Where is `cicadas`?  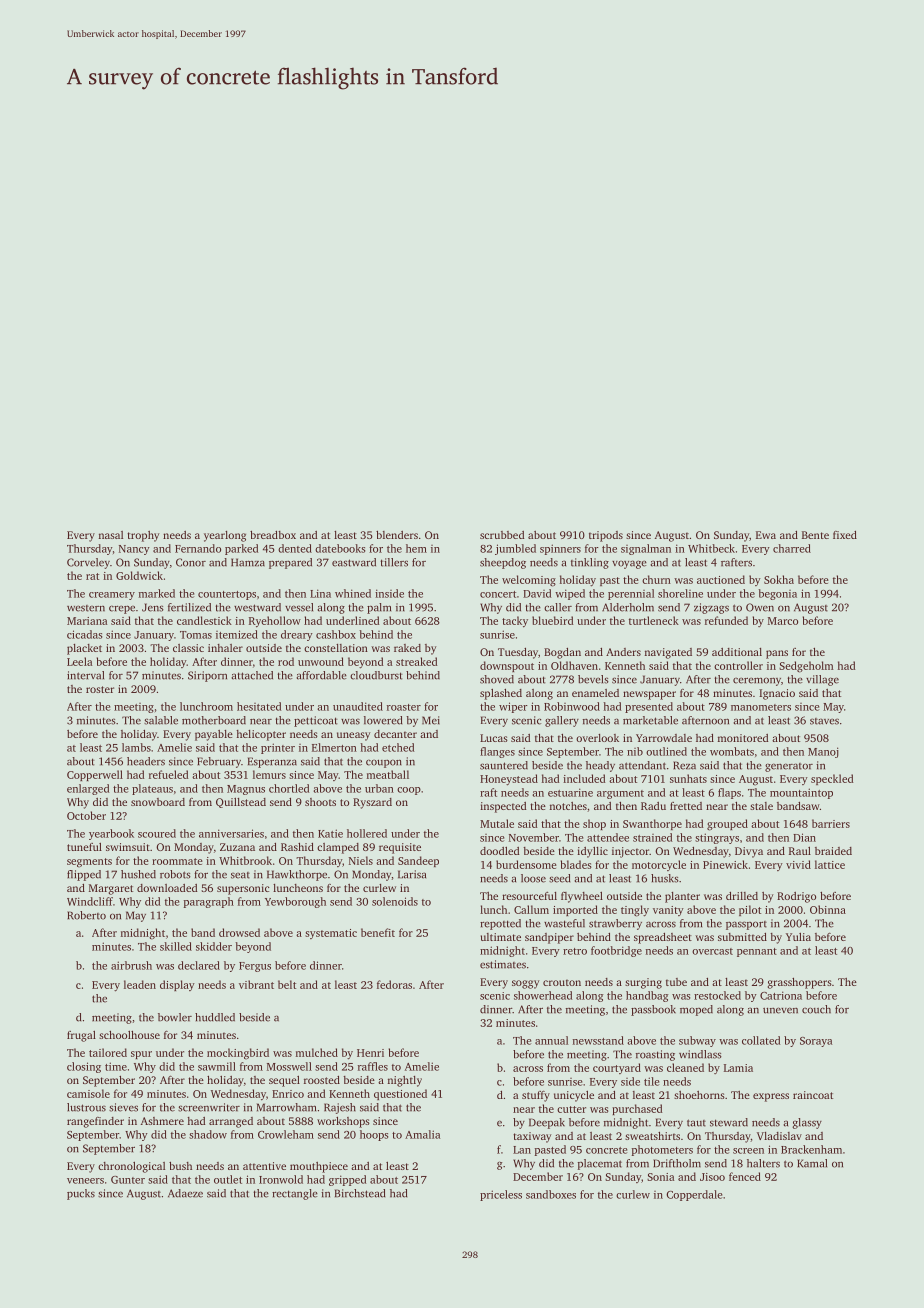 cicadas is located at coordinates (84, 634).
